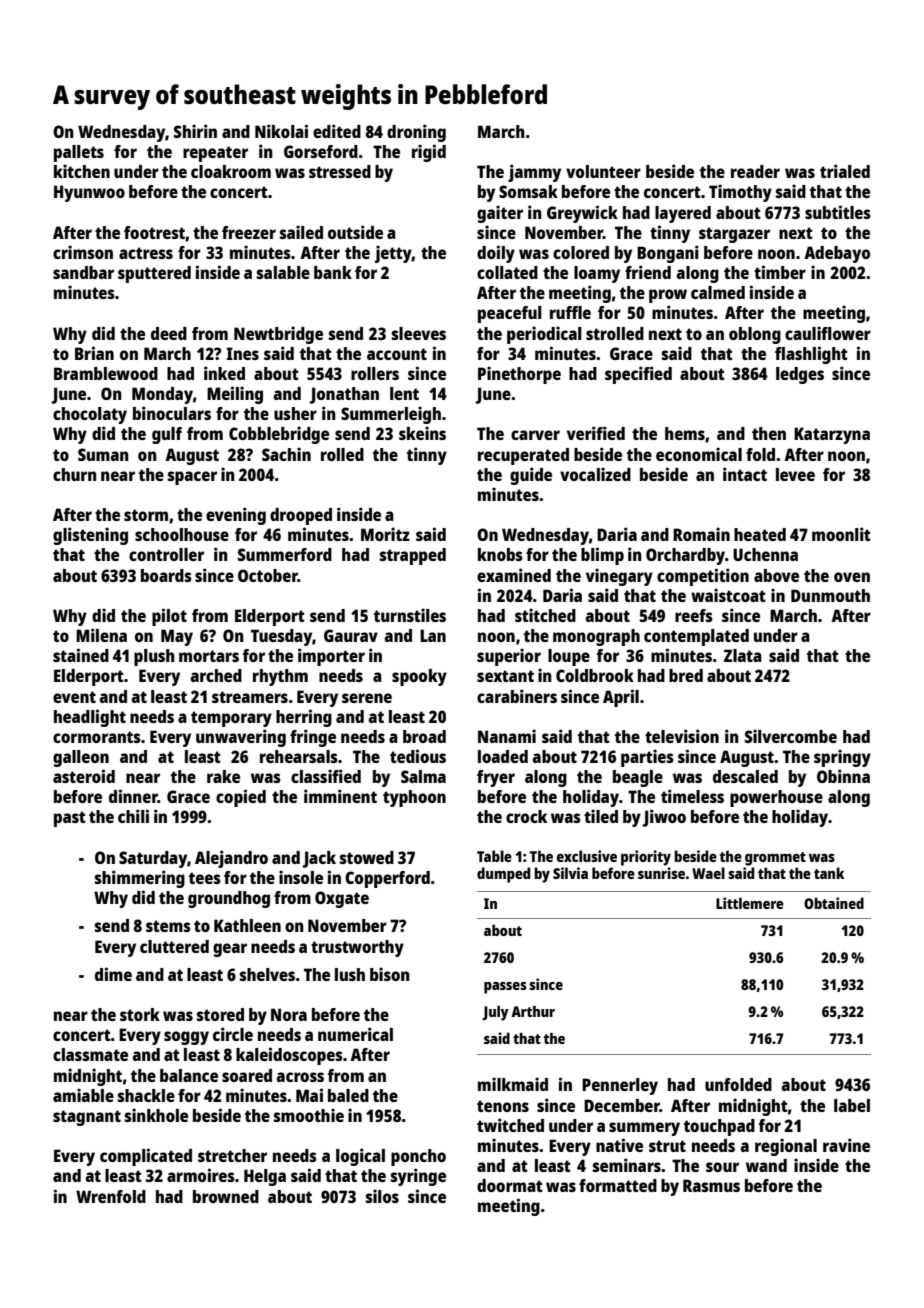 Image resolution: width=924 pixels, height=1308 pixels. Describe the element at coordinates (382, 1196) in the screenshot. I see `silos` at that location.
